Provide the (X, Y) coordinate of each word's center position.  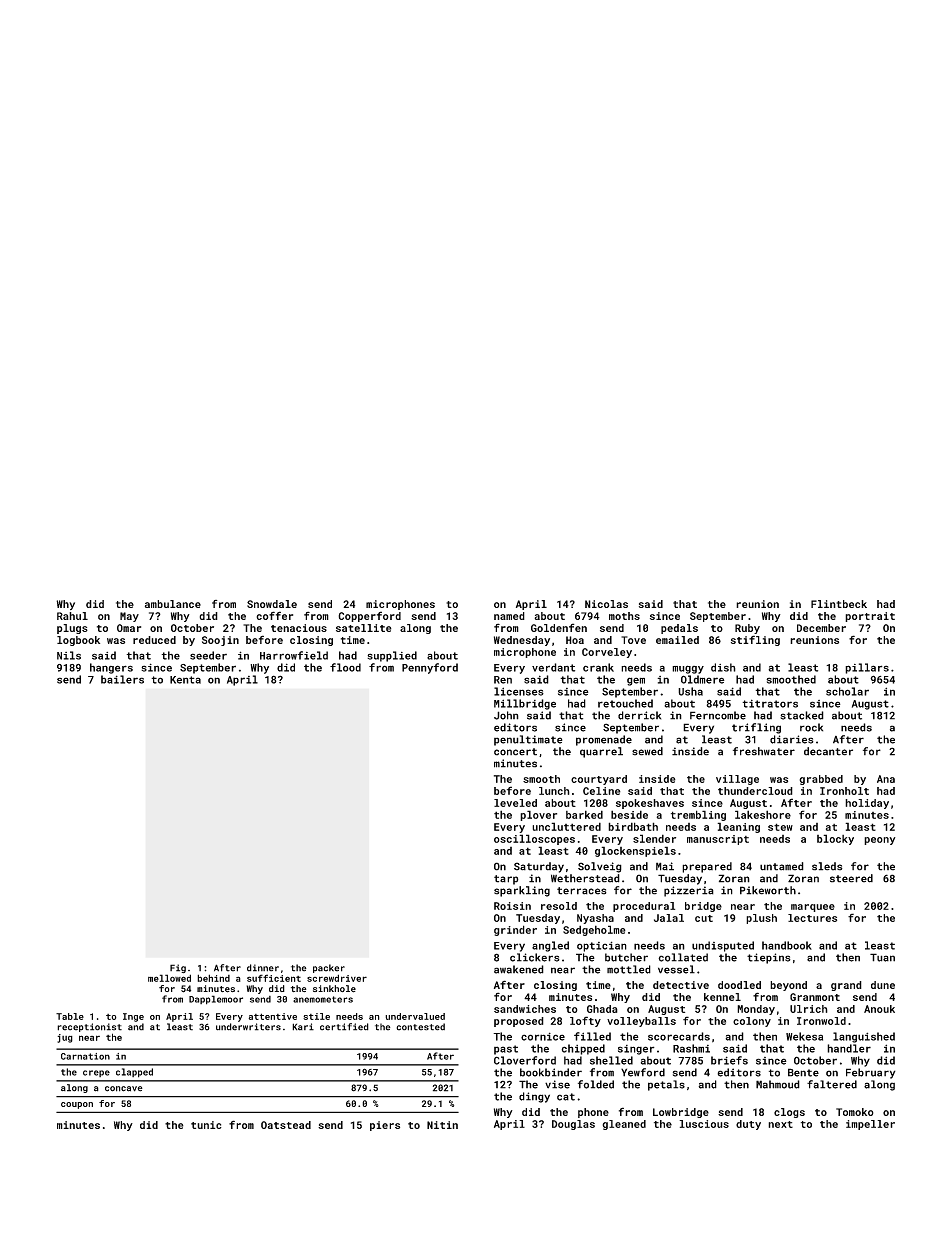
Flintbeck (839, 604)
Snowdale (272, 604)
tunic (206, 1125)
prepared (707, 867)
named (509, 616)
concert (515, 752)
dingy (534, 1097)
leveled (515, 803)
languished (864, 1037)
